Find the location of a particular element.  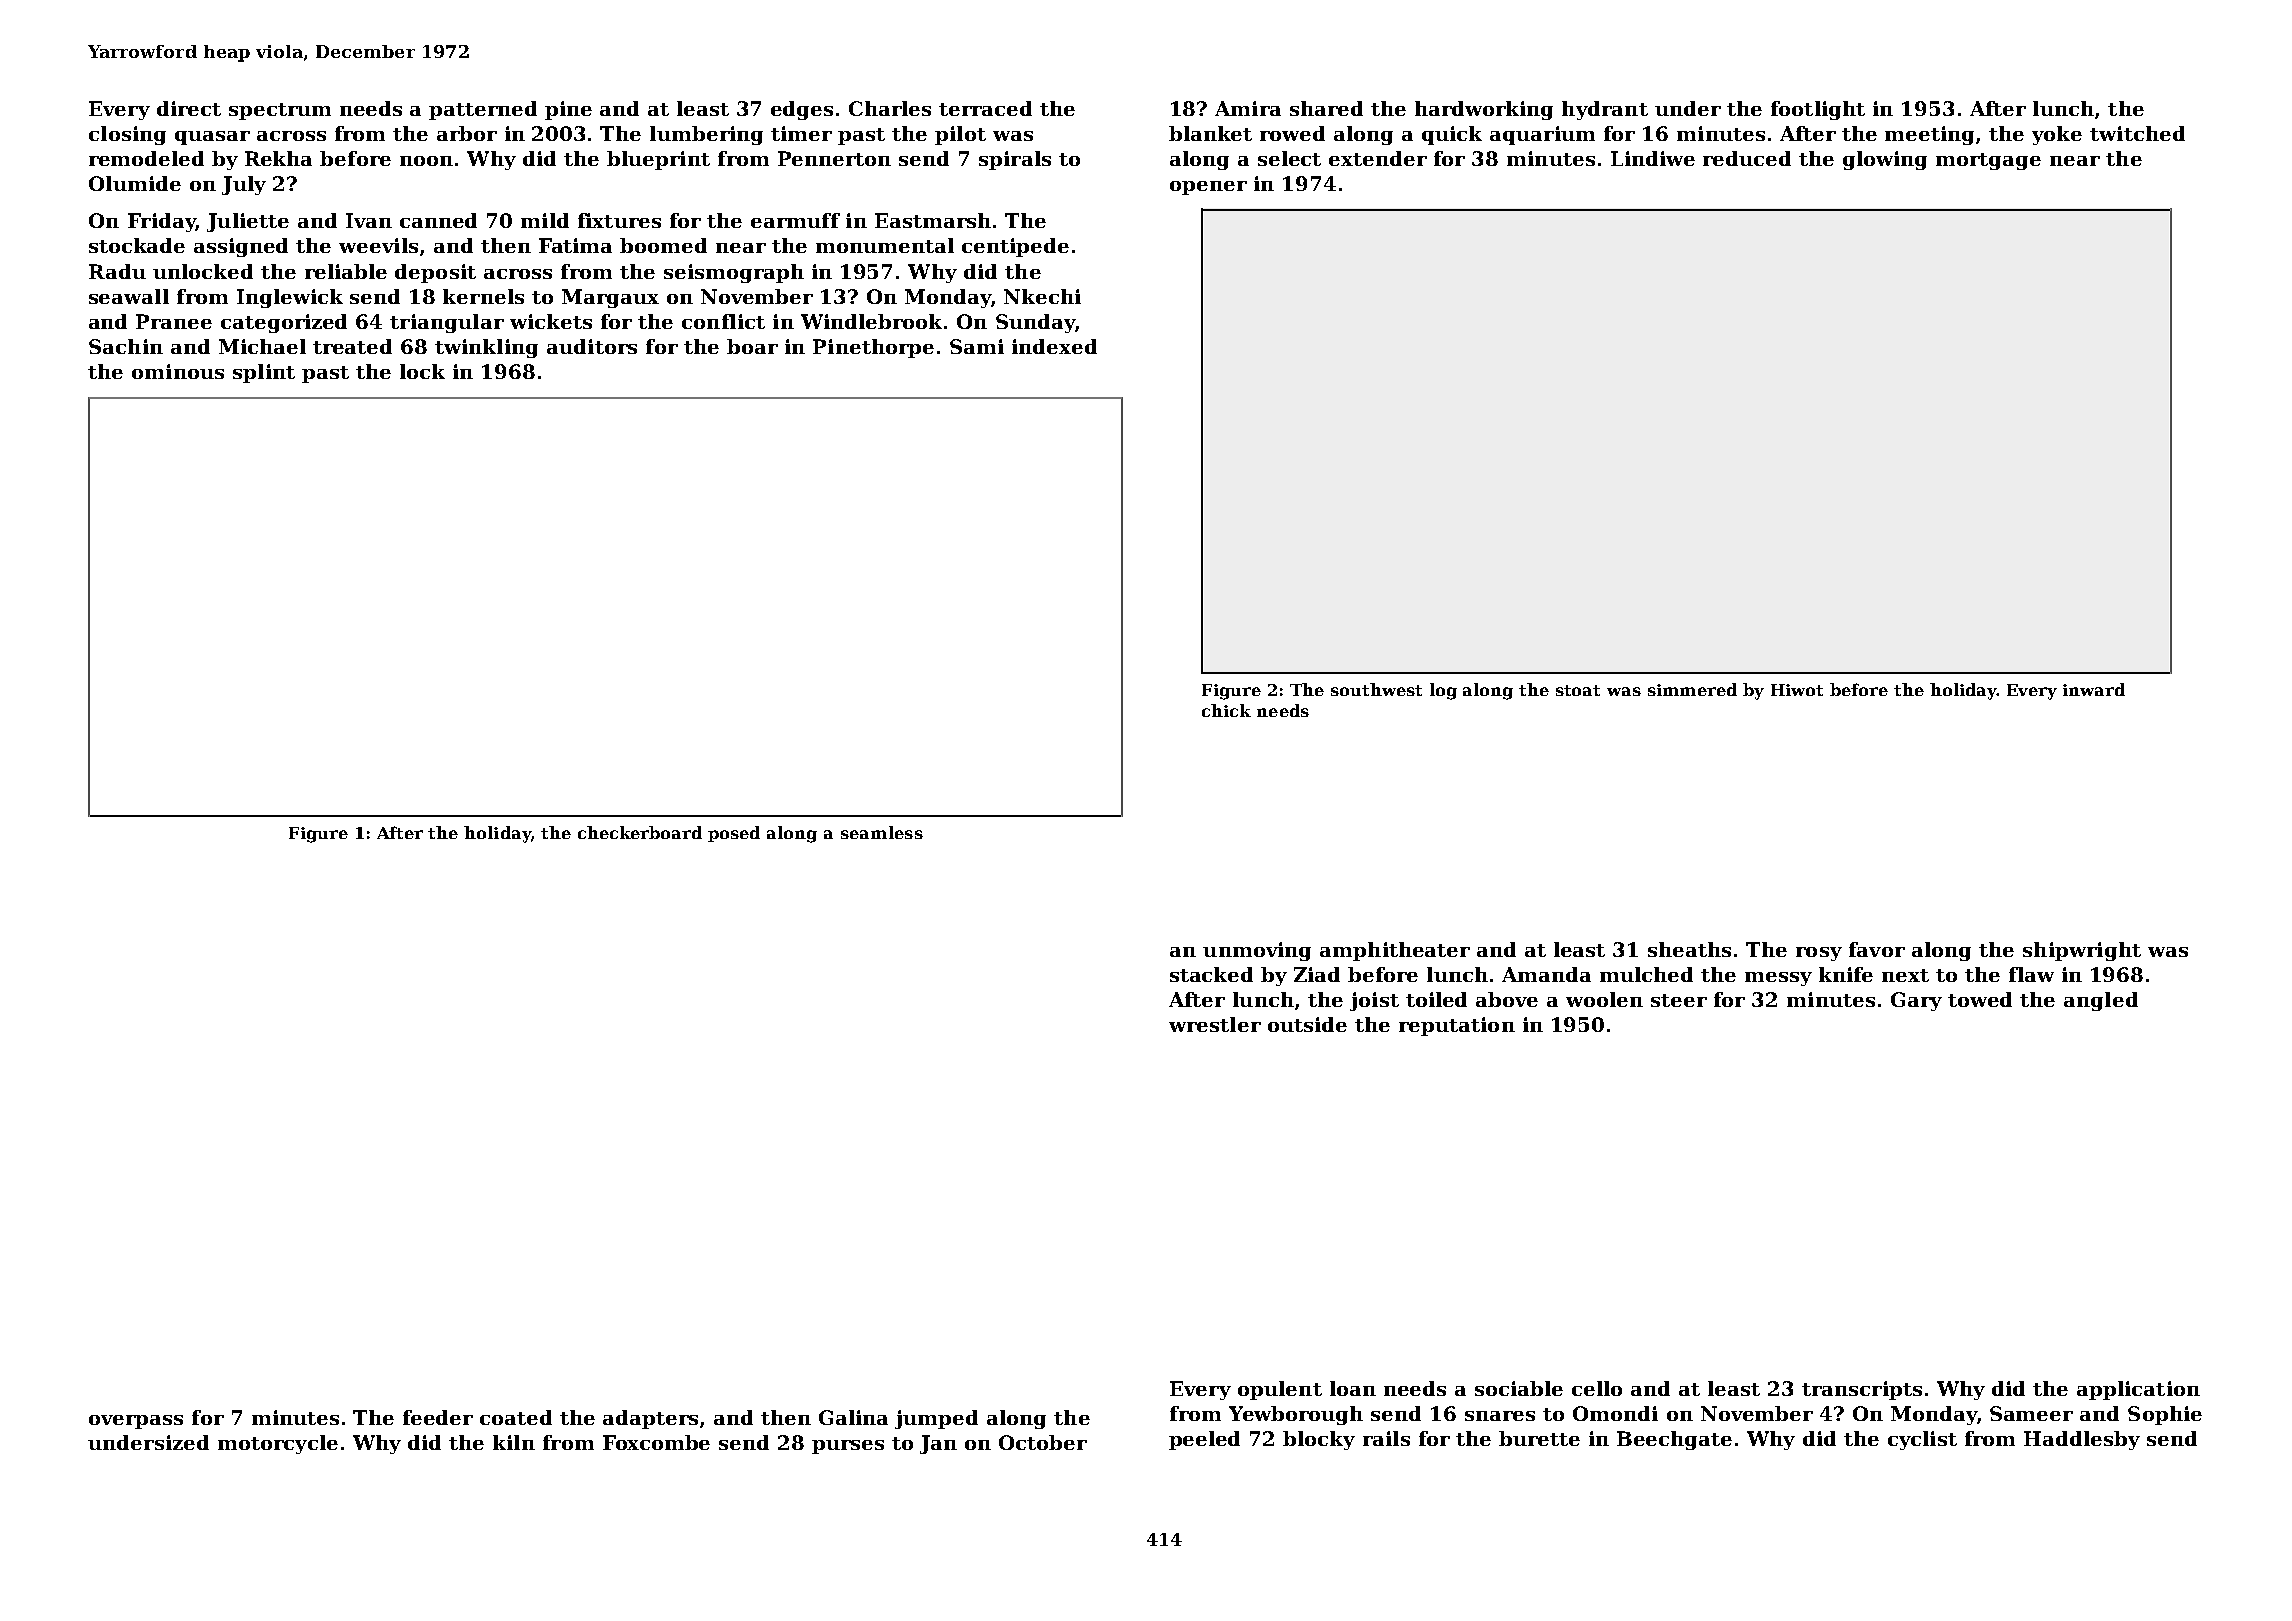

chick is located at coordinates (1226, 710).
